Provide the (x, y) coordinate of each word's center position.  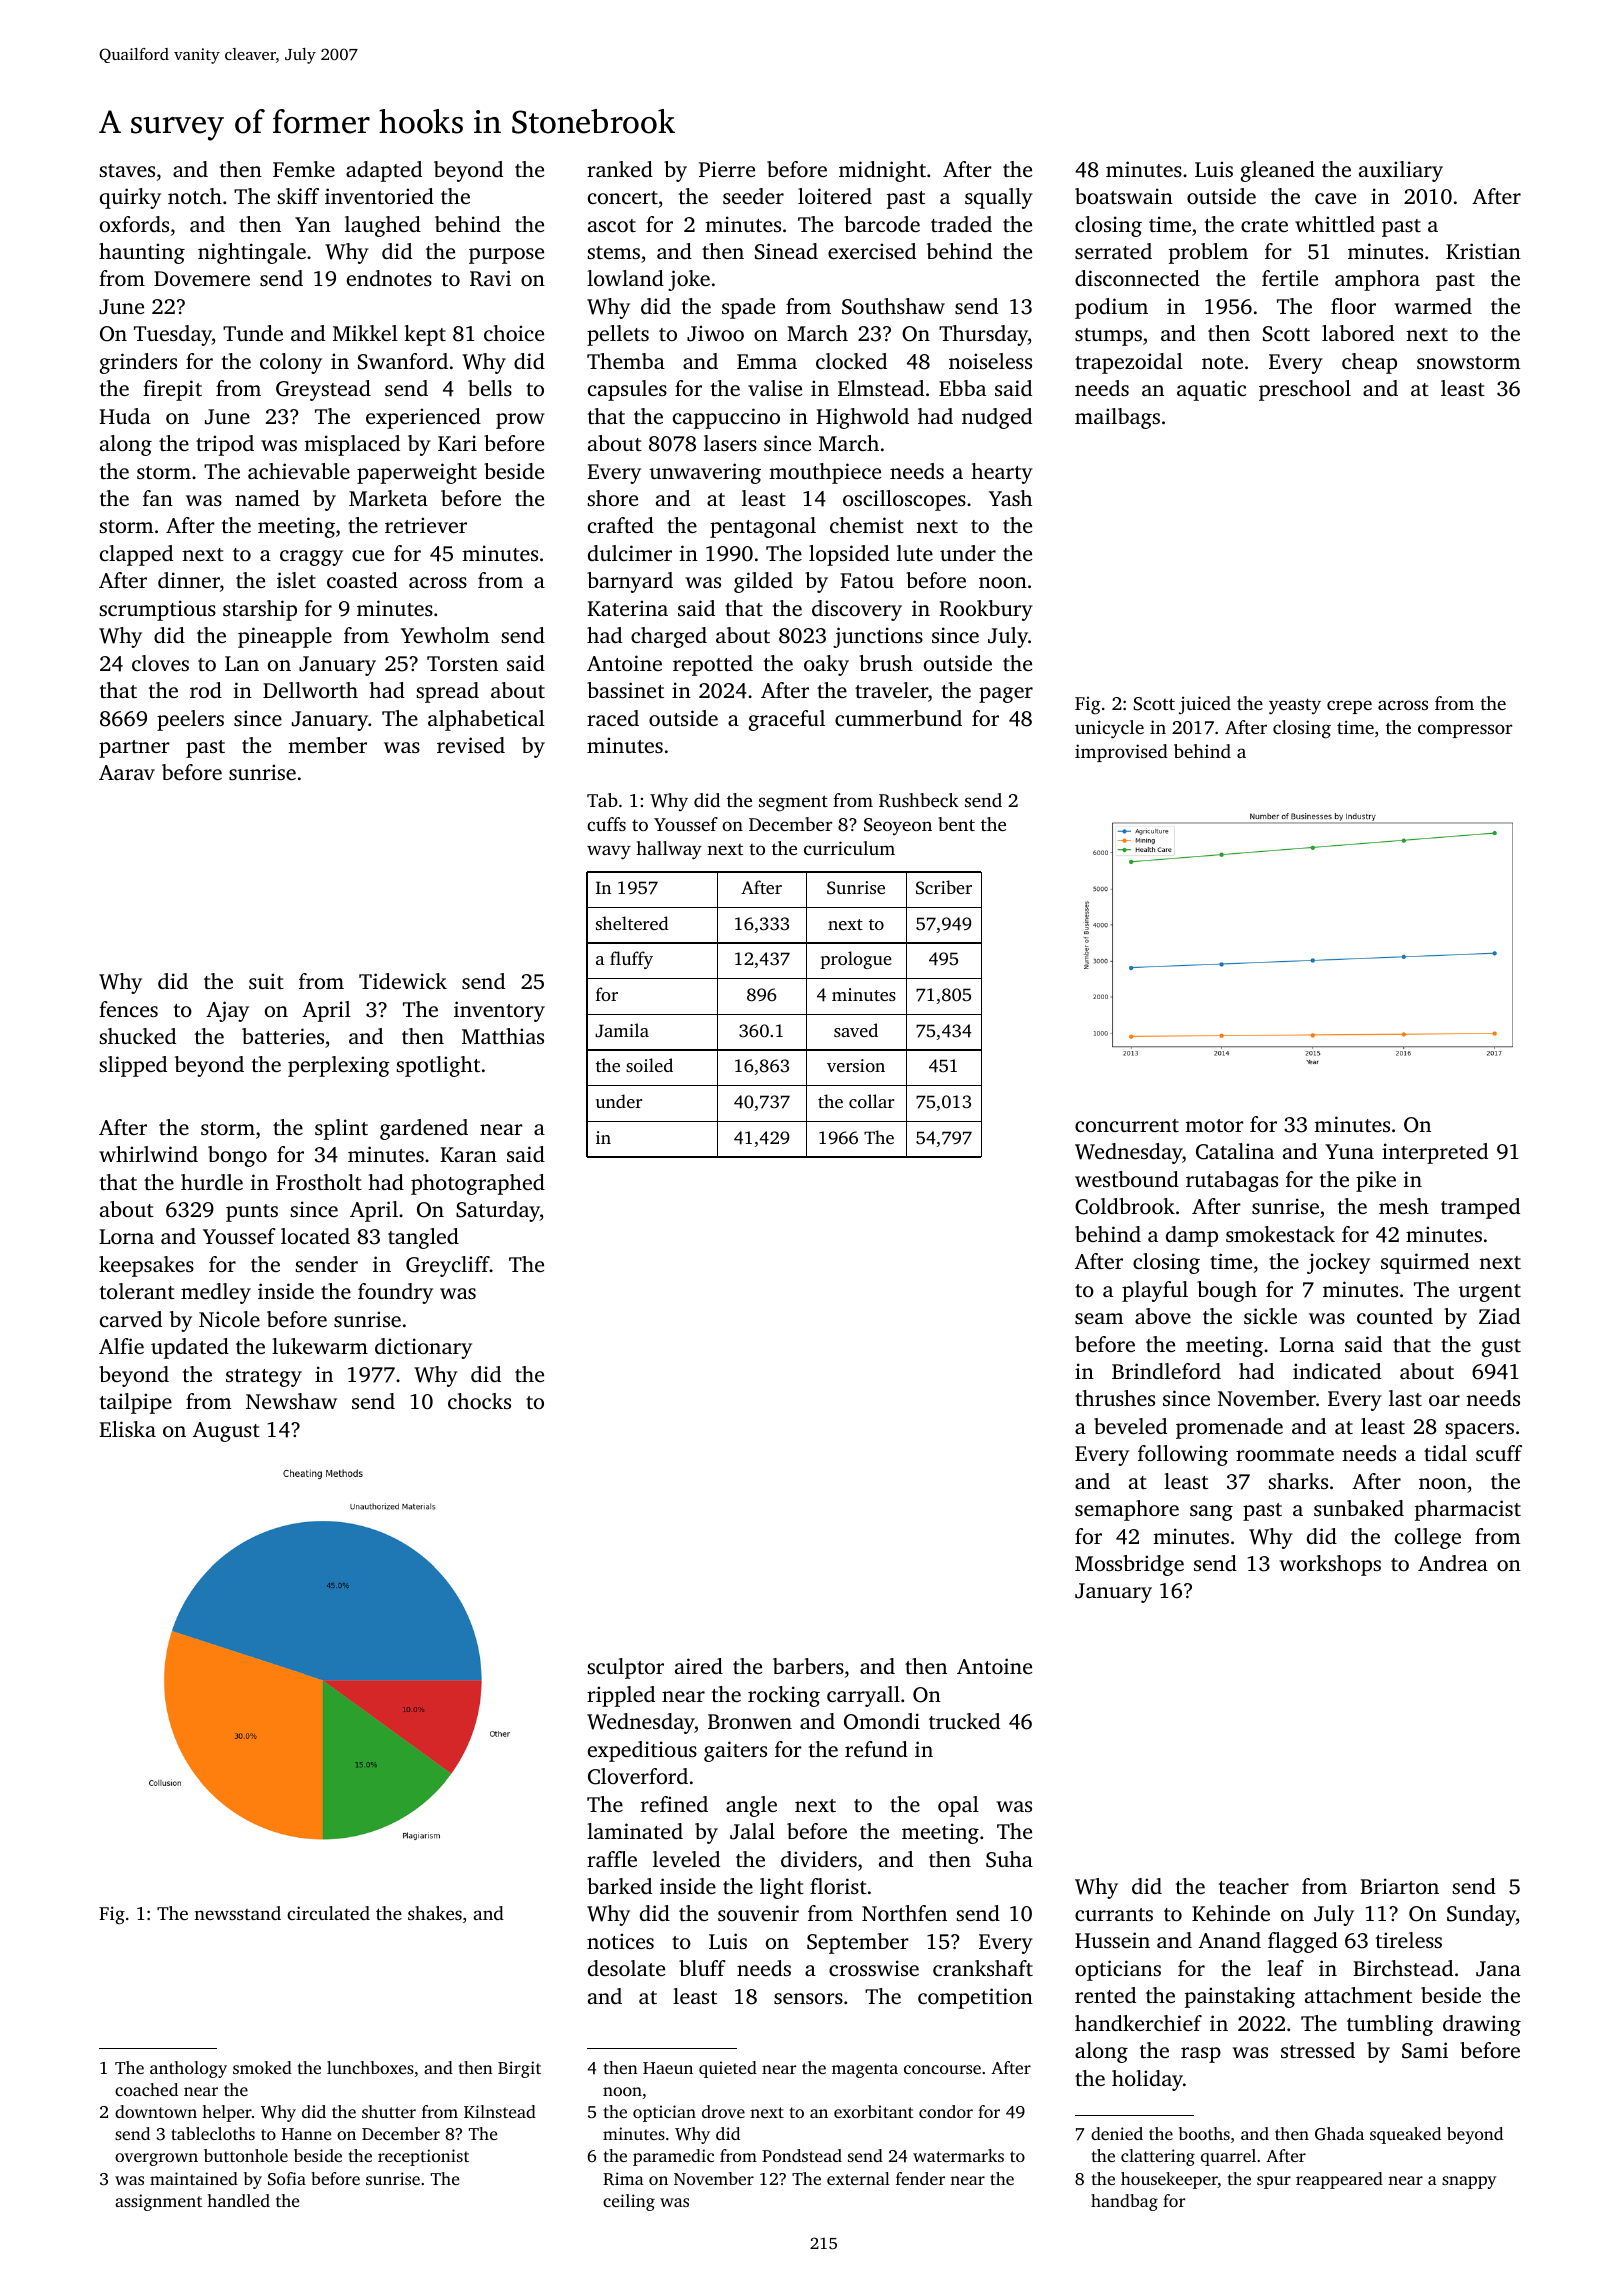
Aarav (127, 772)
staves (127, 170)
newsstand (237, 1913)
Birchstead (1403, 1968)
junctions (878, 637)
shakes (435, 1913)
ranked (620, 169)
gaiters (735, 1751)
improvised (1121, 753)
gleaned (1278, 171)
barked (619, 1886)
